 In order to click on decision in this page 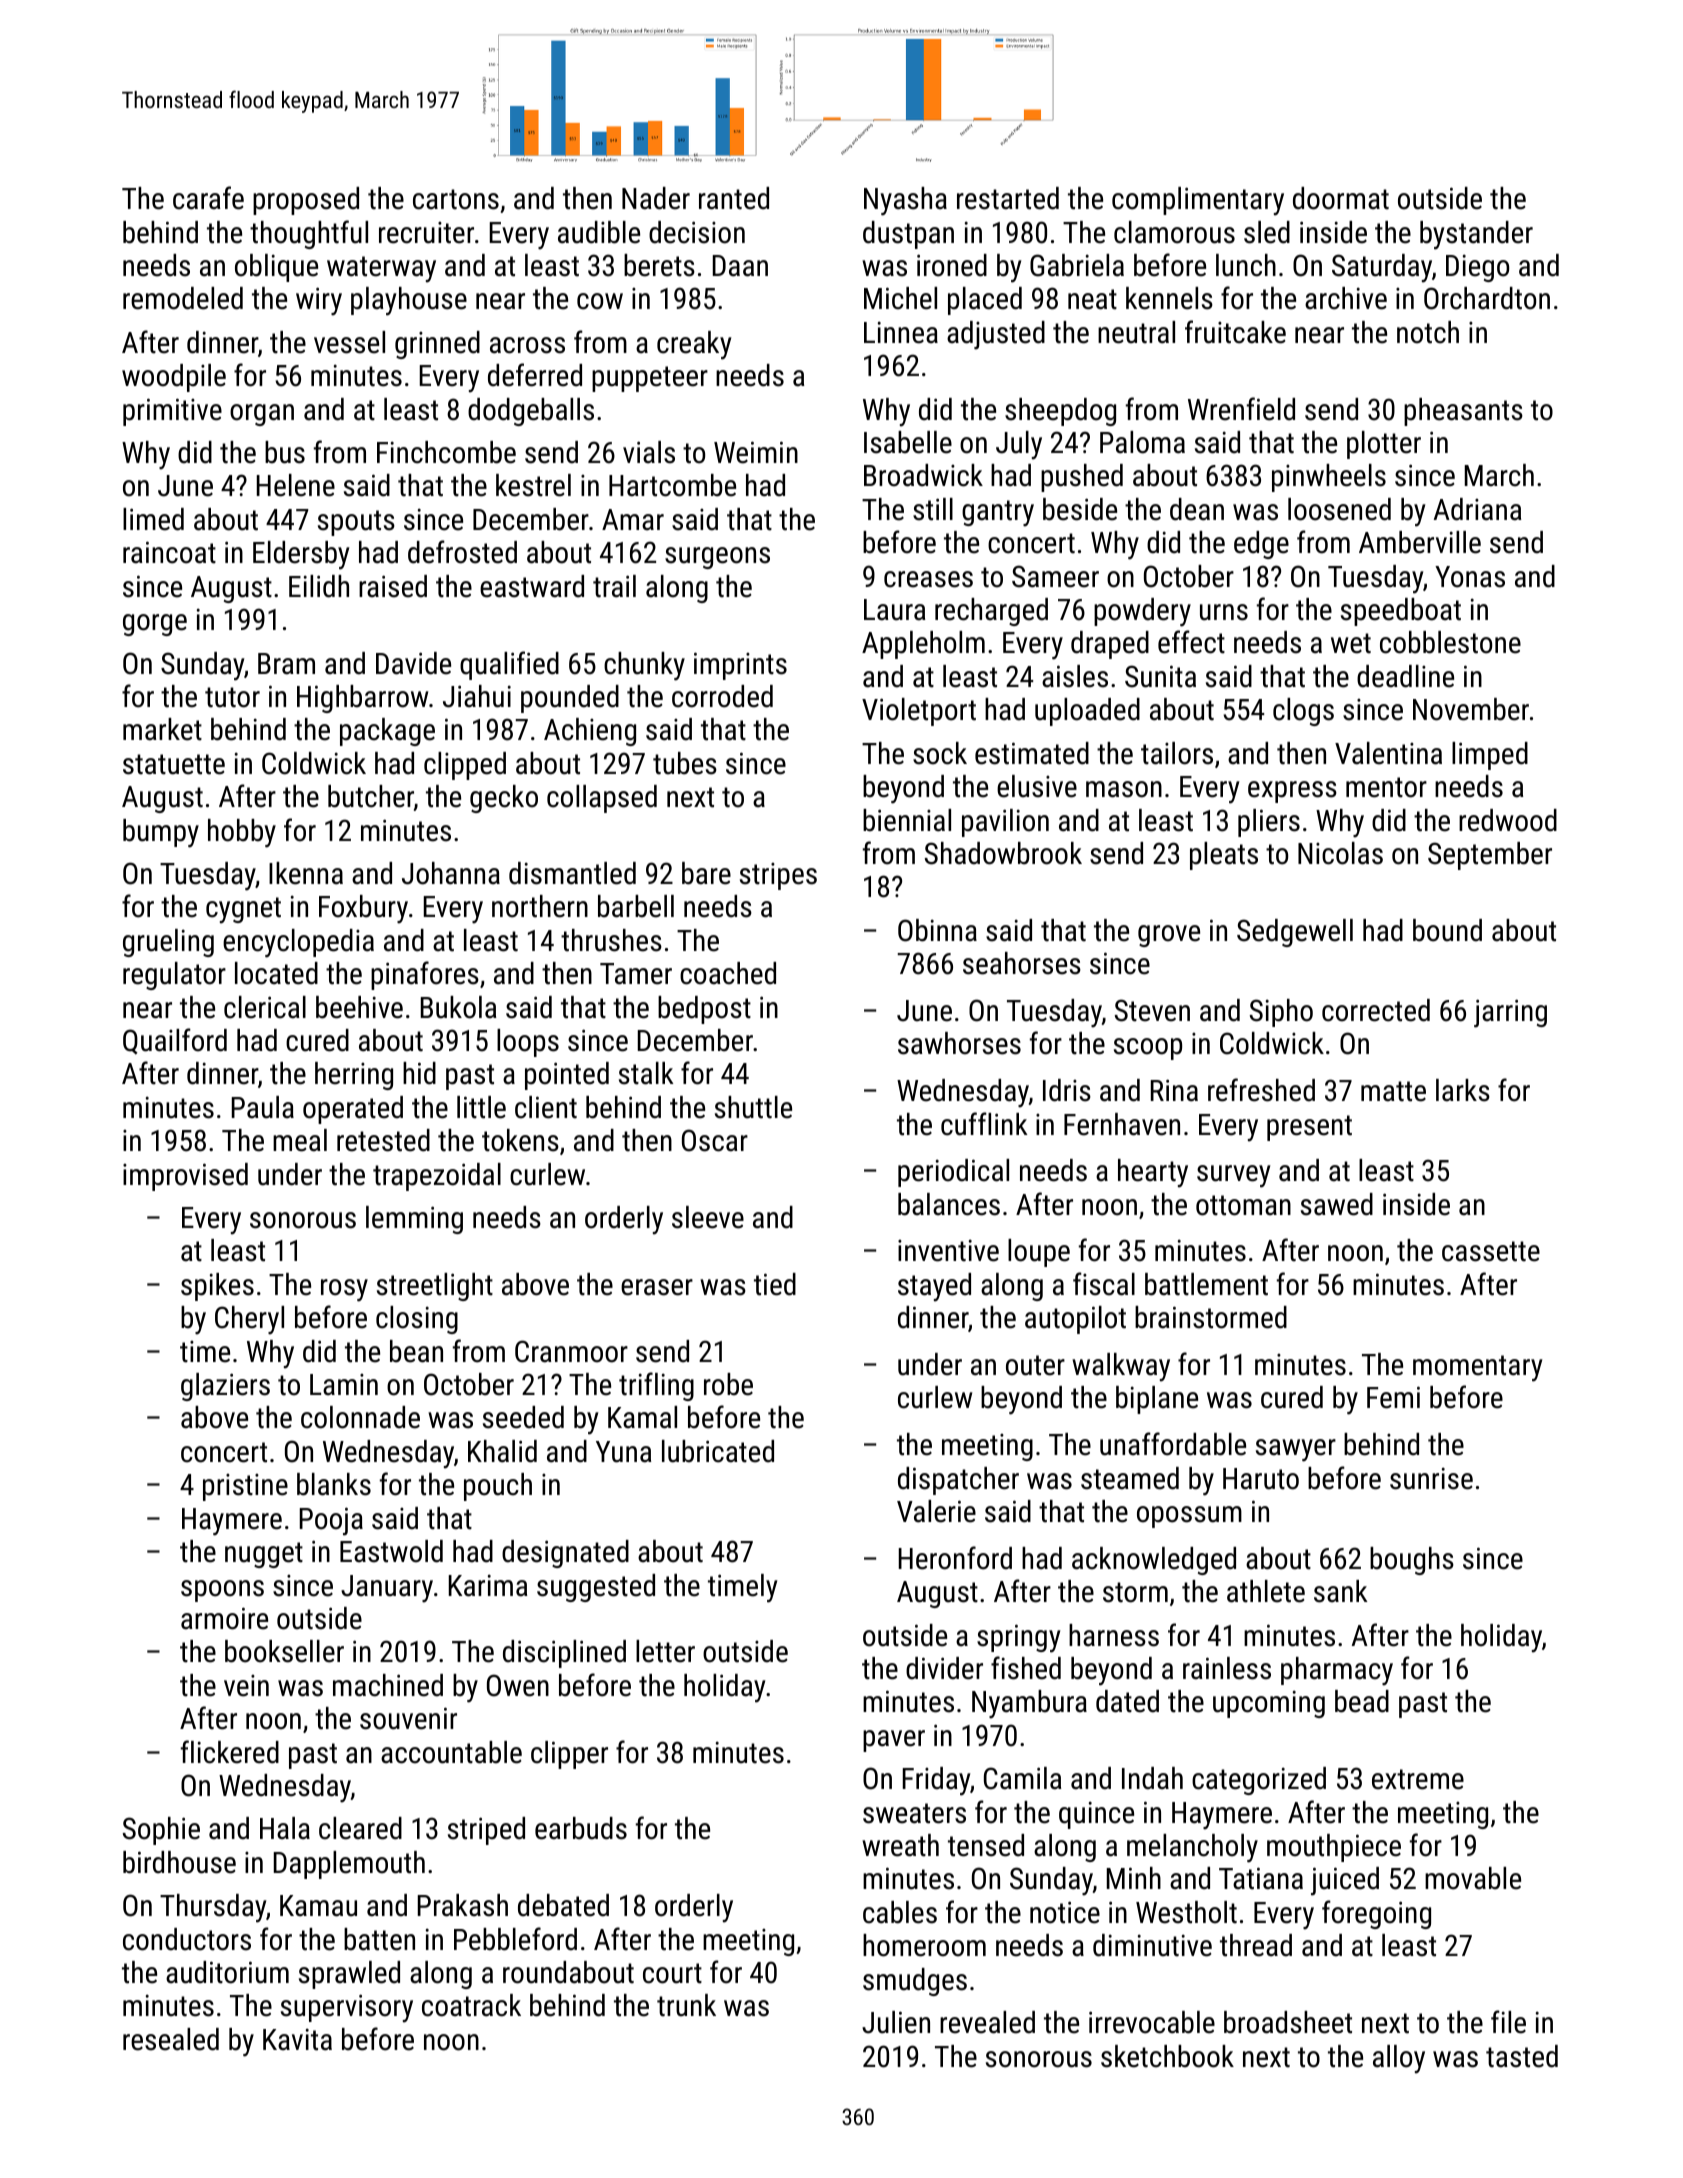, I will do `click(697, 232)`.
